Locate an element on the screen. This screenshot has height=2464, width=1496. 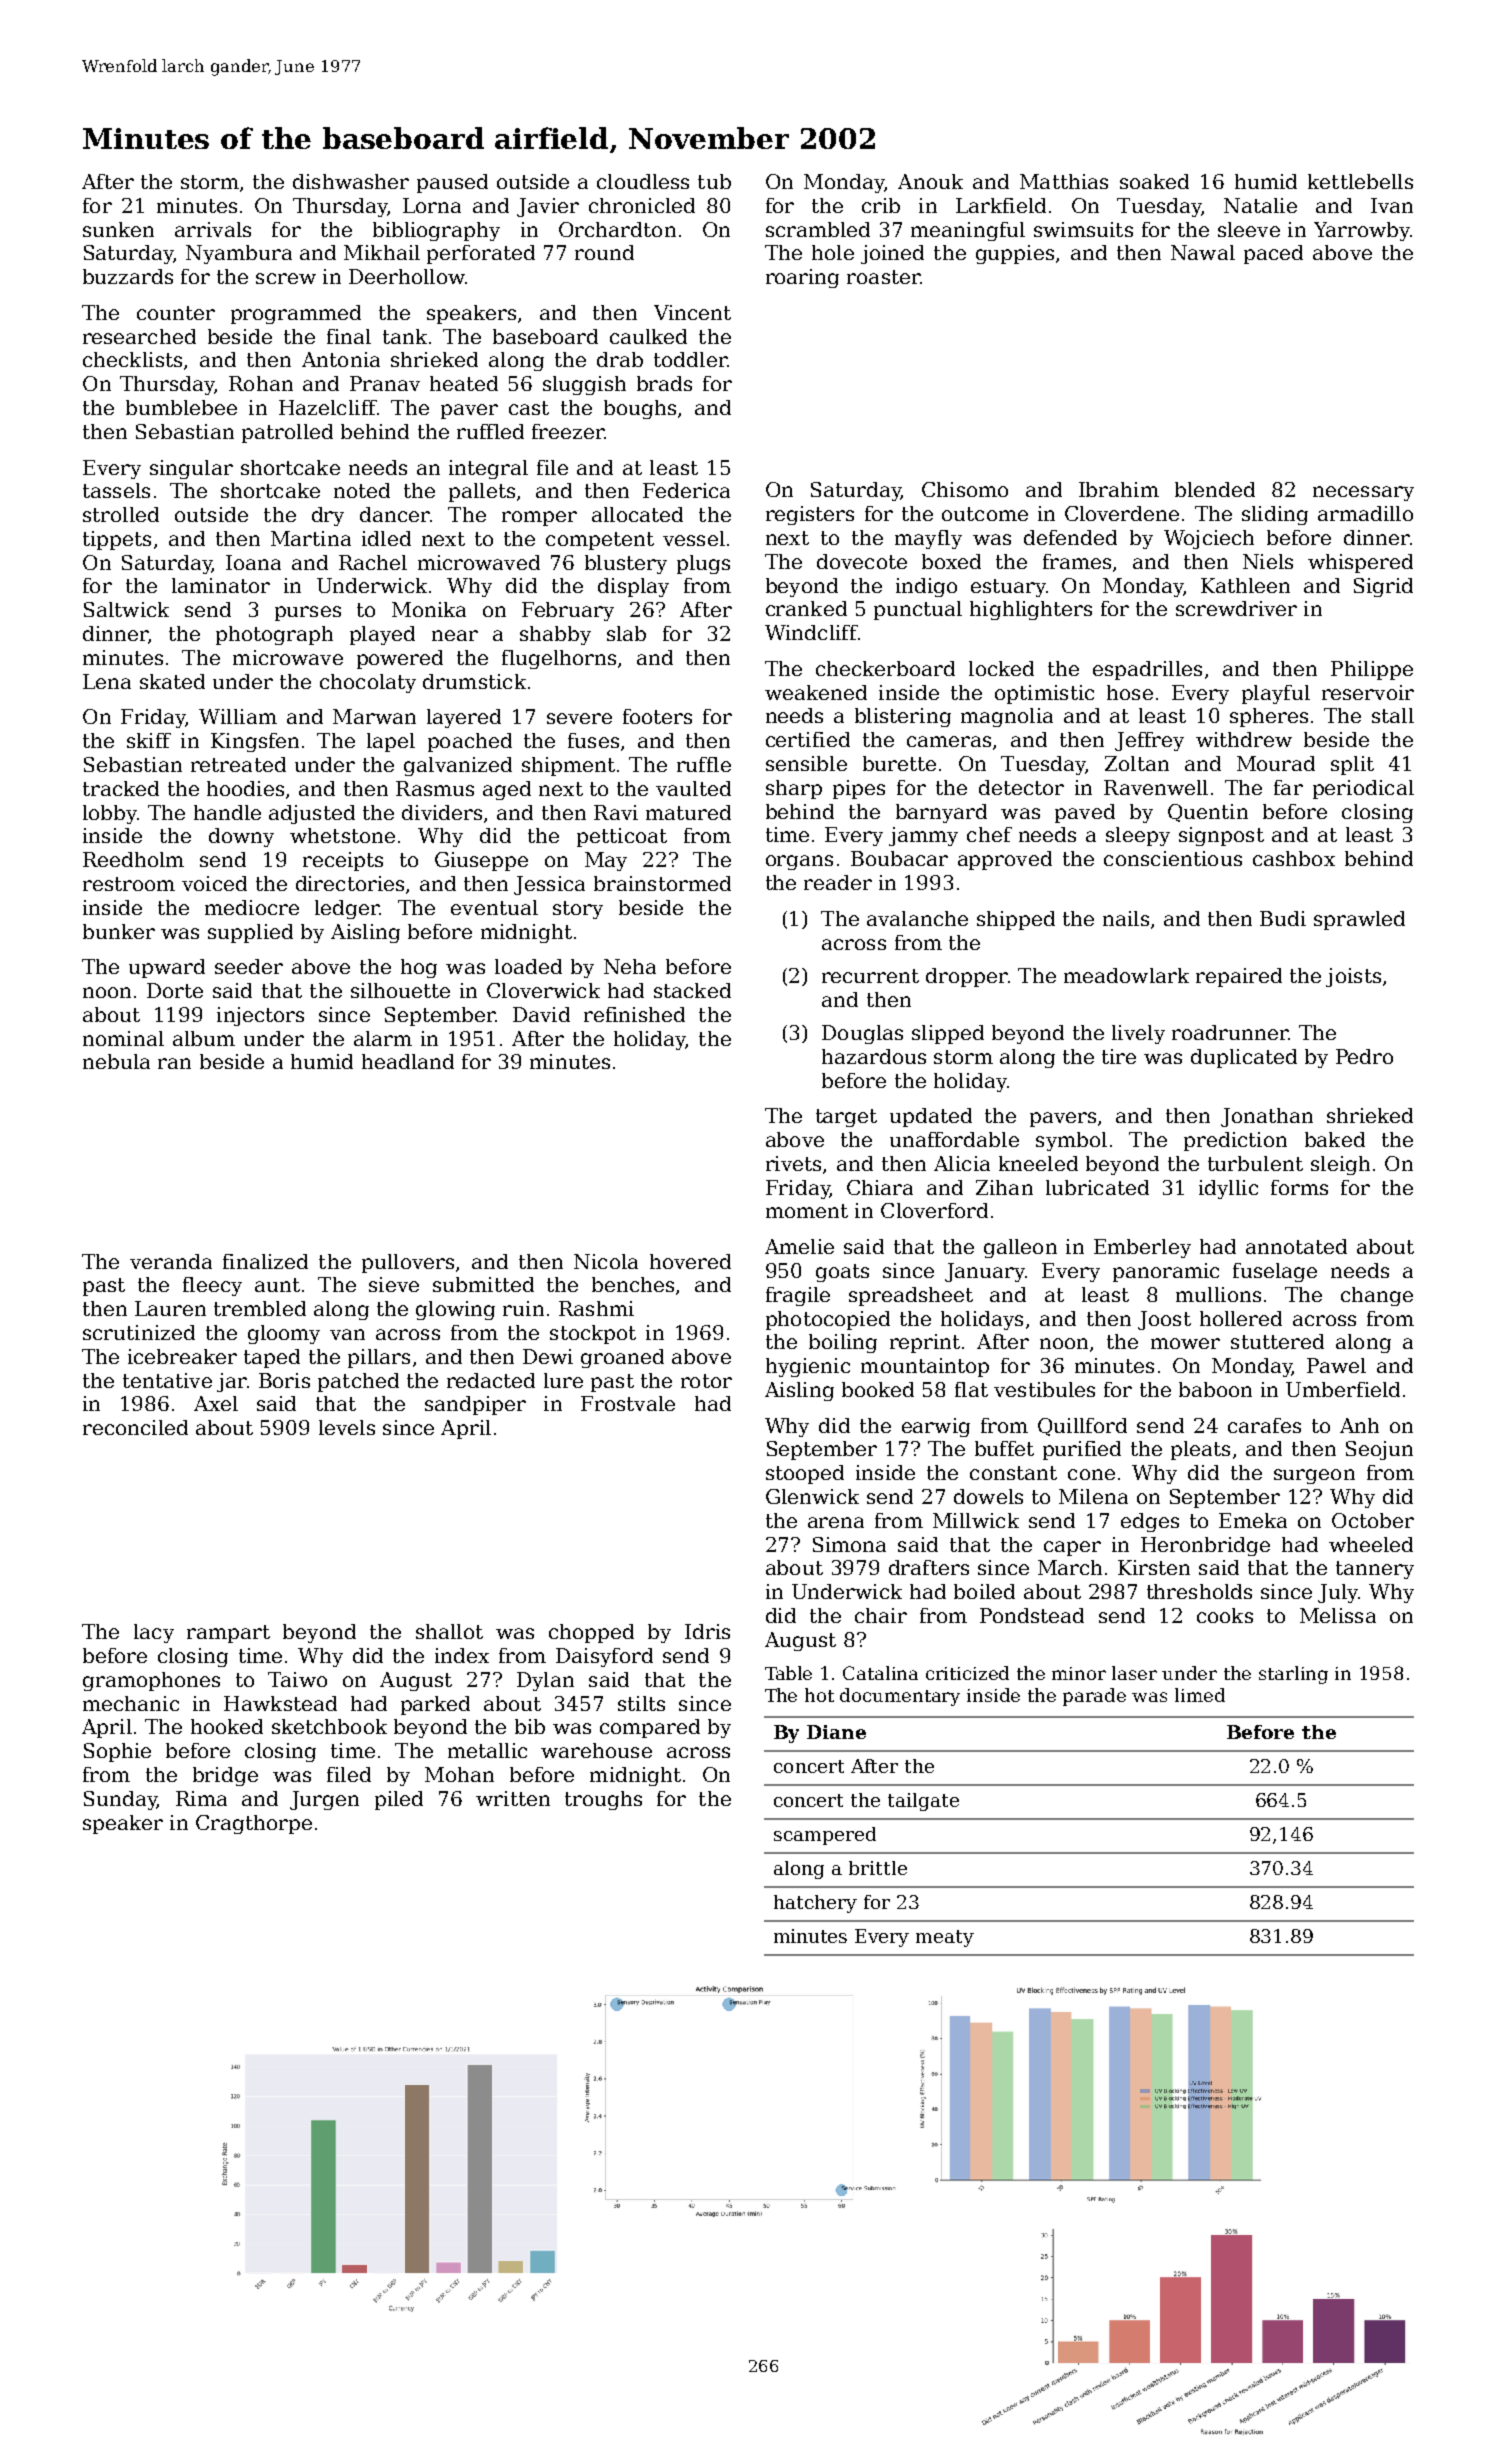
symbol is located at coordinates (1071, 1141).
